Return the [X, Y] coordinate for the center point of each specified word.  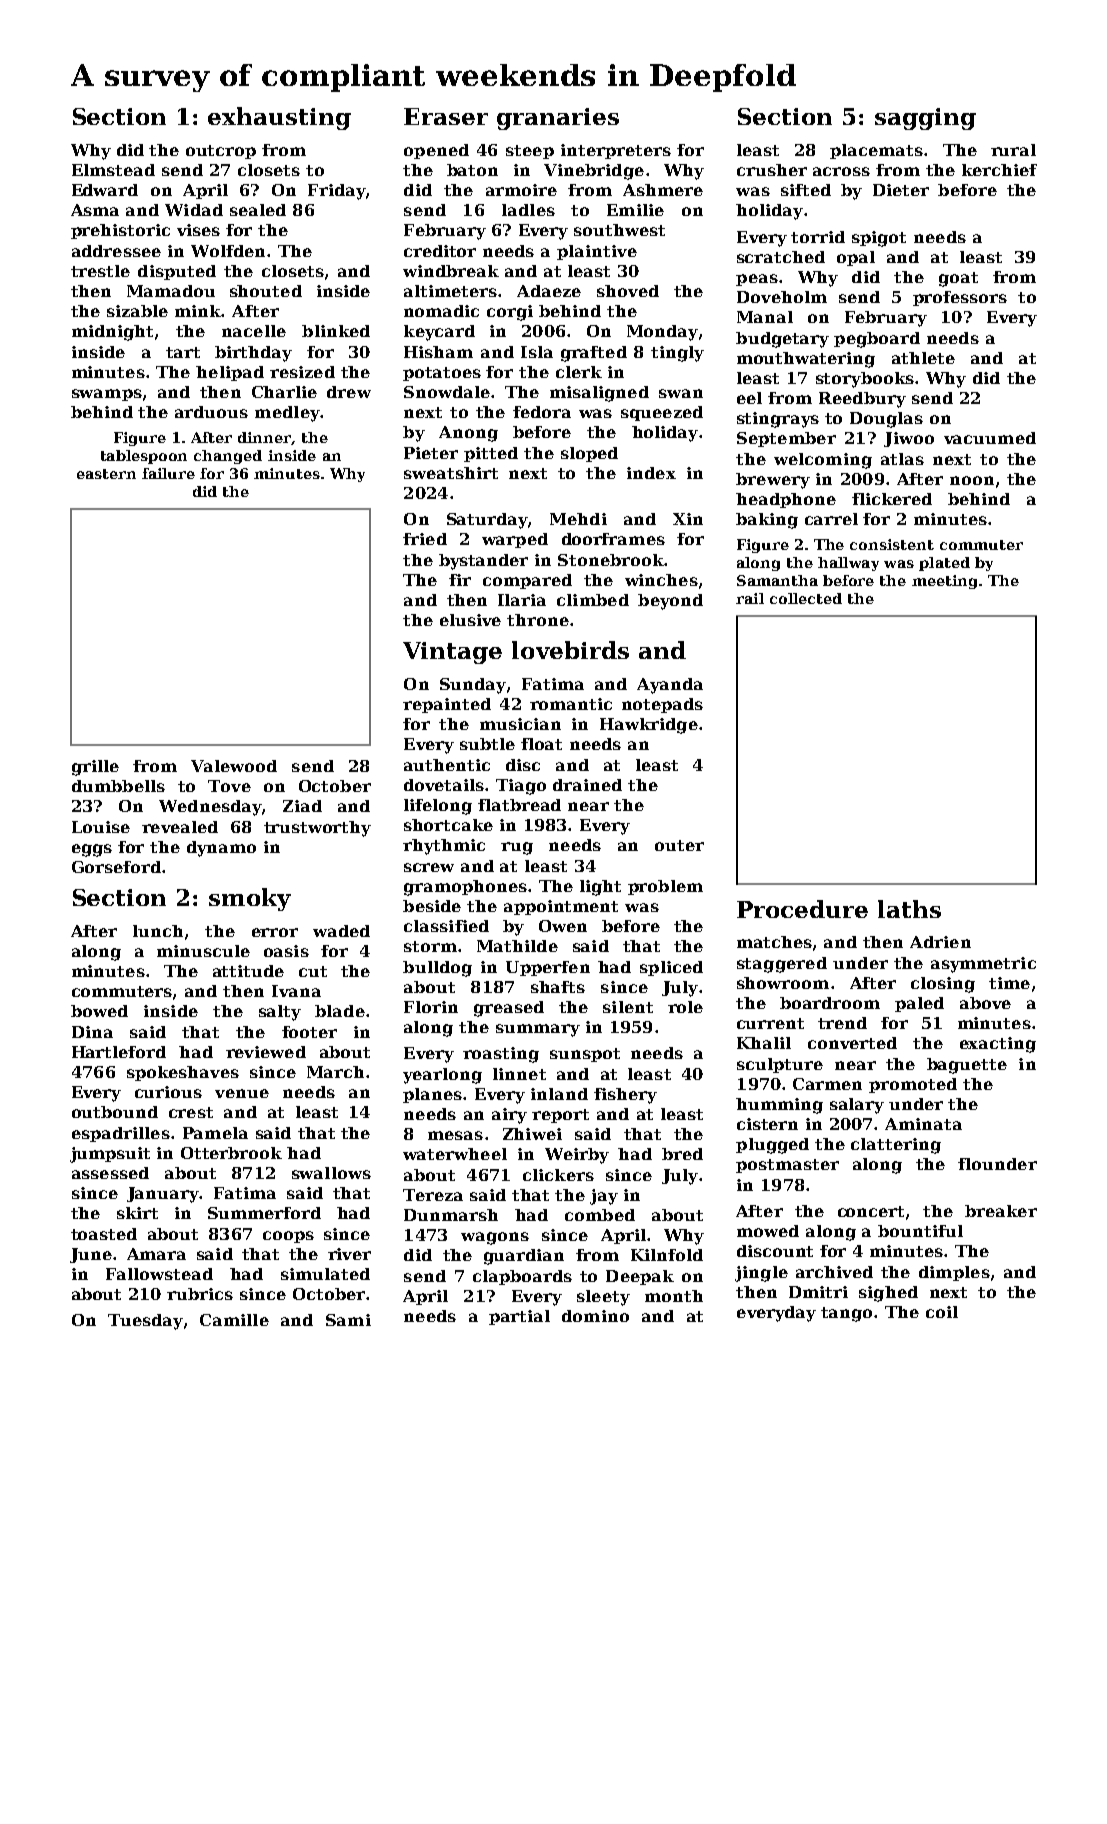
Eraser [446, 116]
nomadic [441, 311]
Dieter [901, 190]
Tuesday [145, 1322]
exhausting [279, 118]
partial [519, 1317]
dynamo [221, 849]
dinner [265, 438]
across [841, 171]
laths [909, 909]
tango [846, 1314]
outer [679, 845]
